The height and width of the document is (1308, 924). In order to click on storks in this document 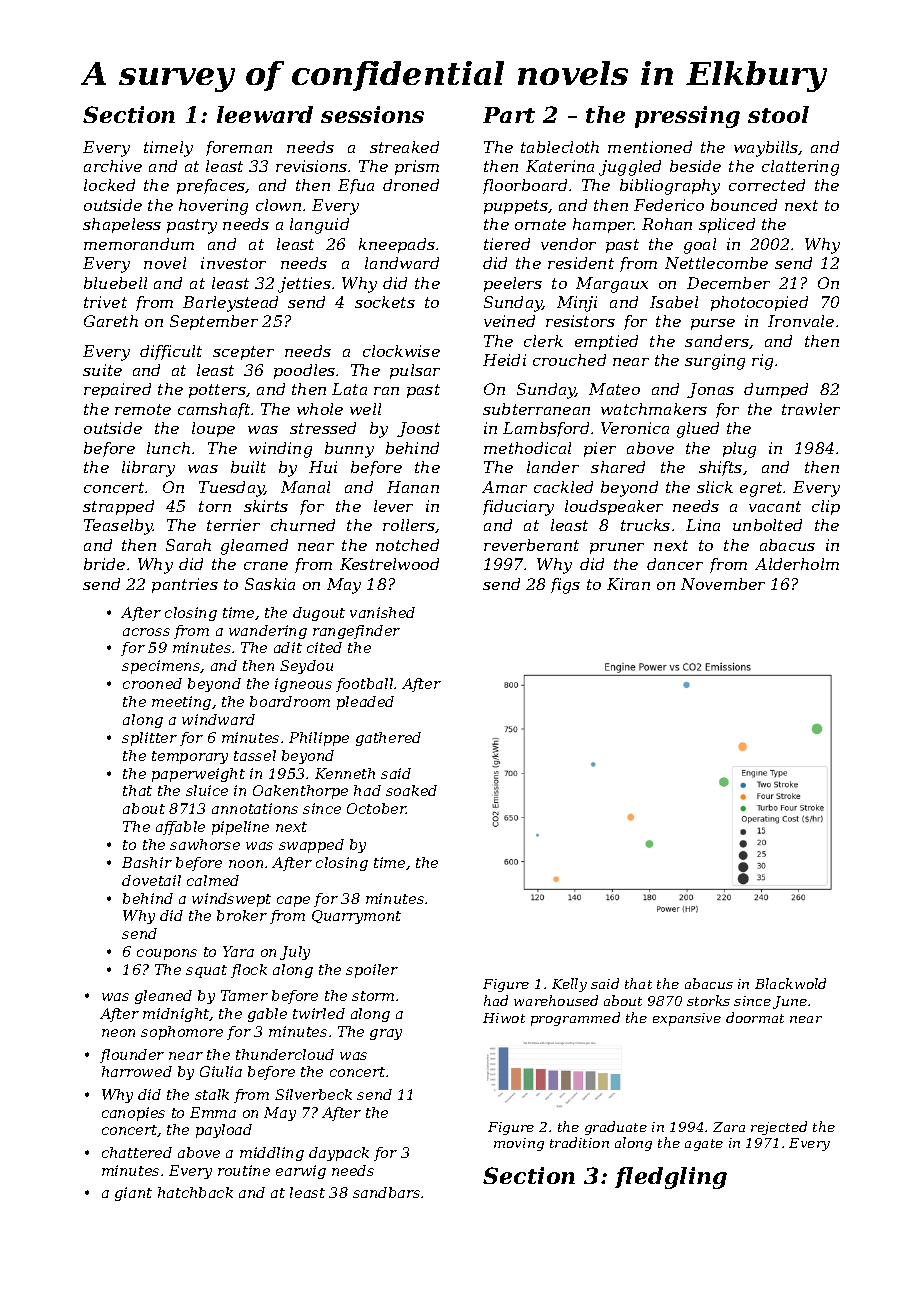, I will do `click(708, 1000)`.
